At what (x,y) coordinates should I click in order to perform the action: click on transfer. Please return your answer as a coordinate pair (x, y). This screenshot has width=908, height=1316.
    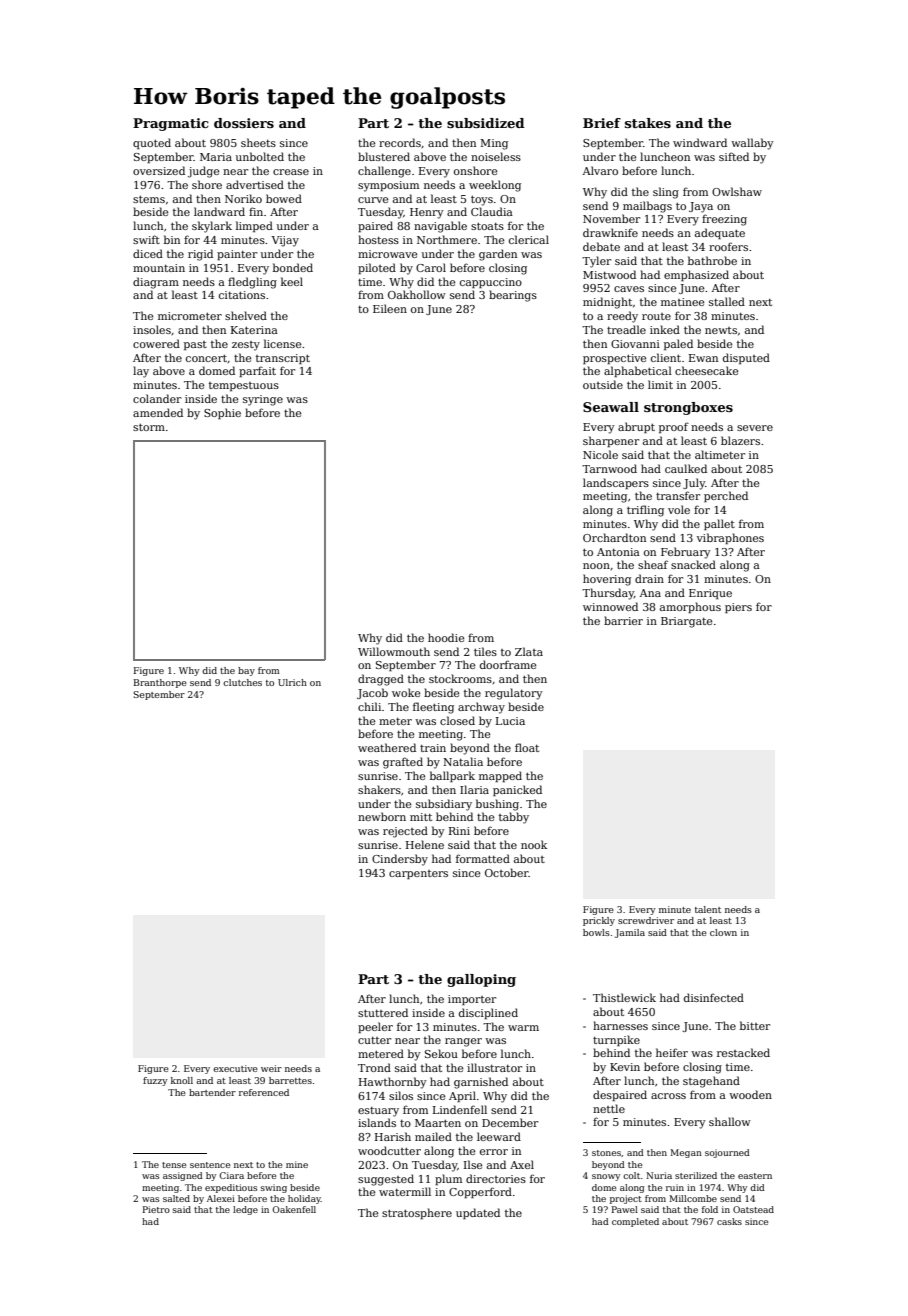
    Looking at the image, I should click on (678, 495).
